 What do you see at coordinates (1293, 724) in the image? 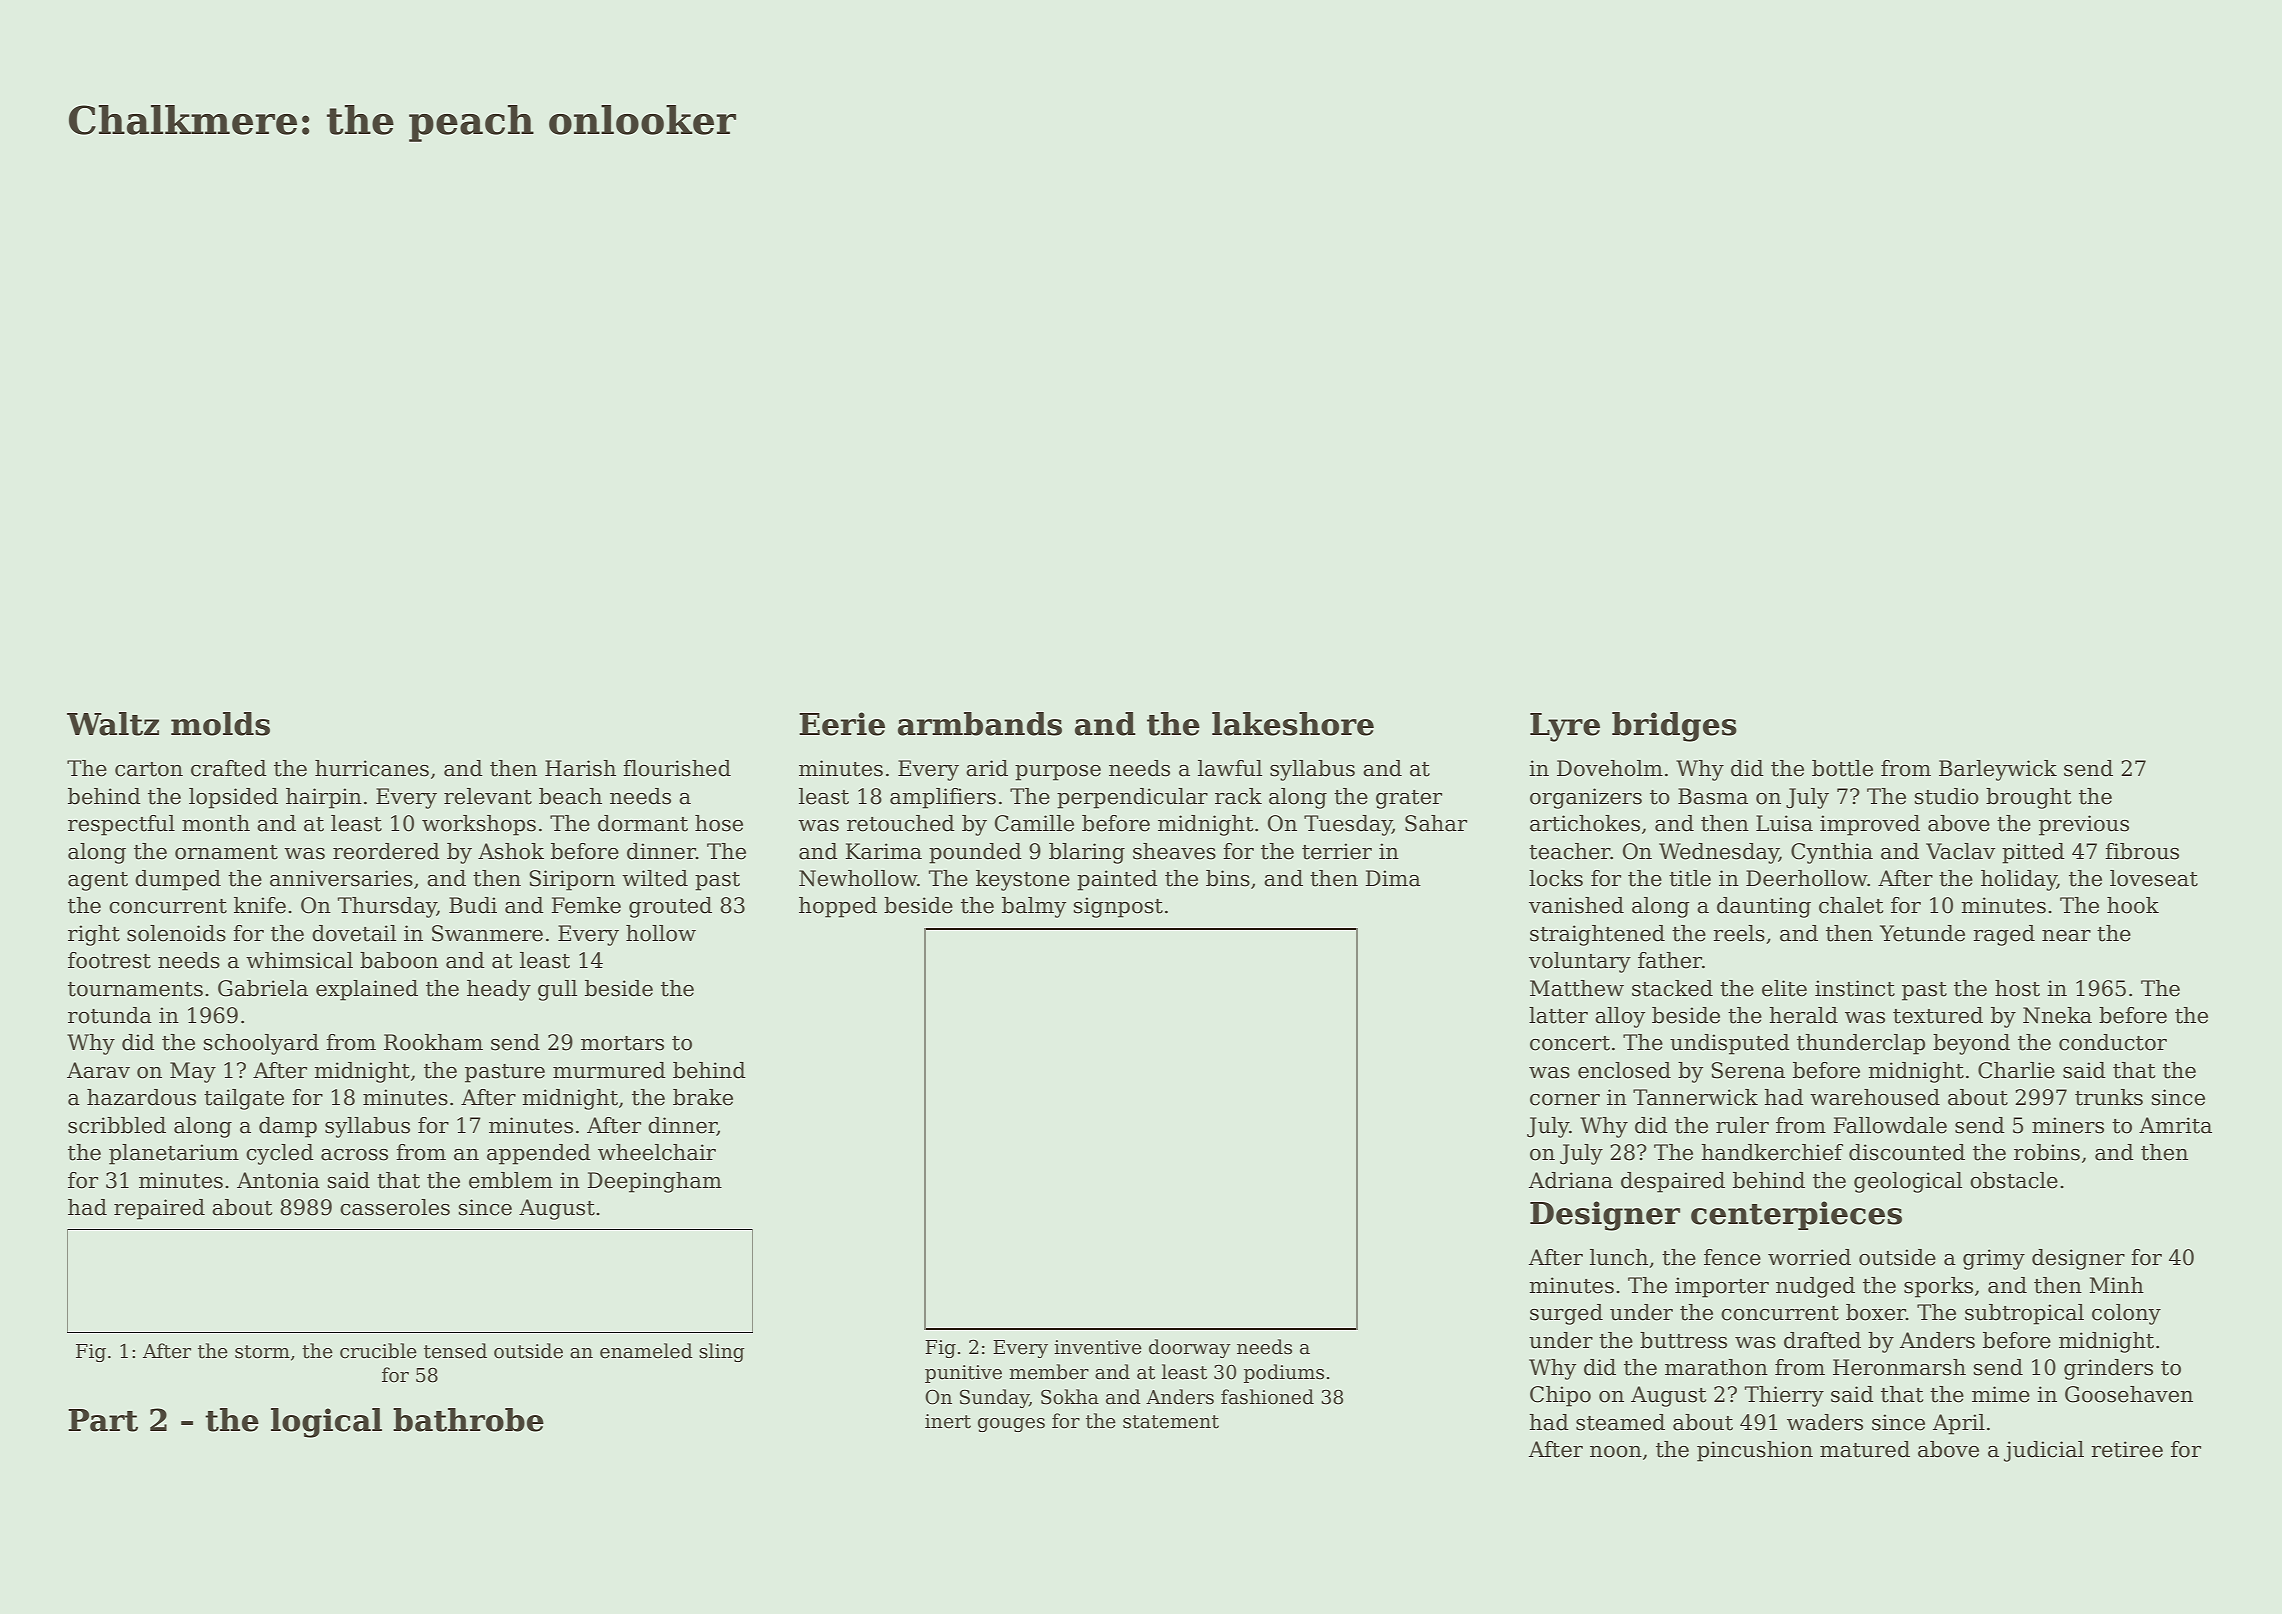
I see `lakeshore` at bounding box center [1293, 724].
